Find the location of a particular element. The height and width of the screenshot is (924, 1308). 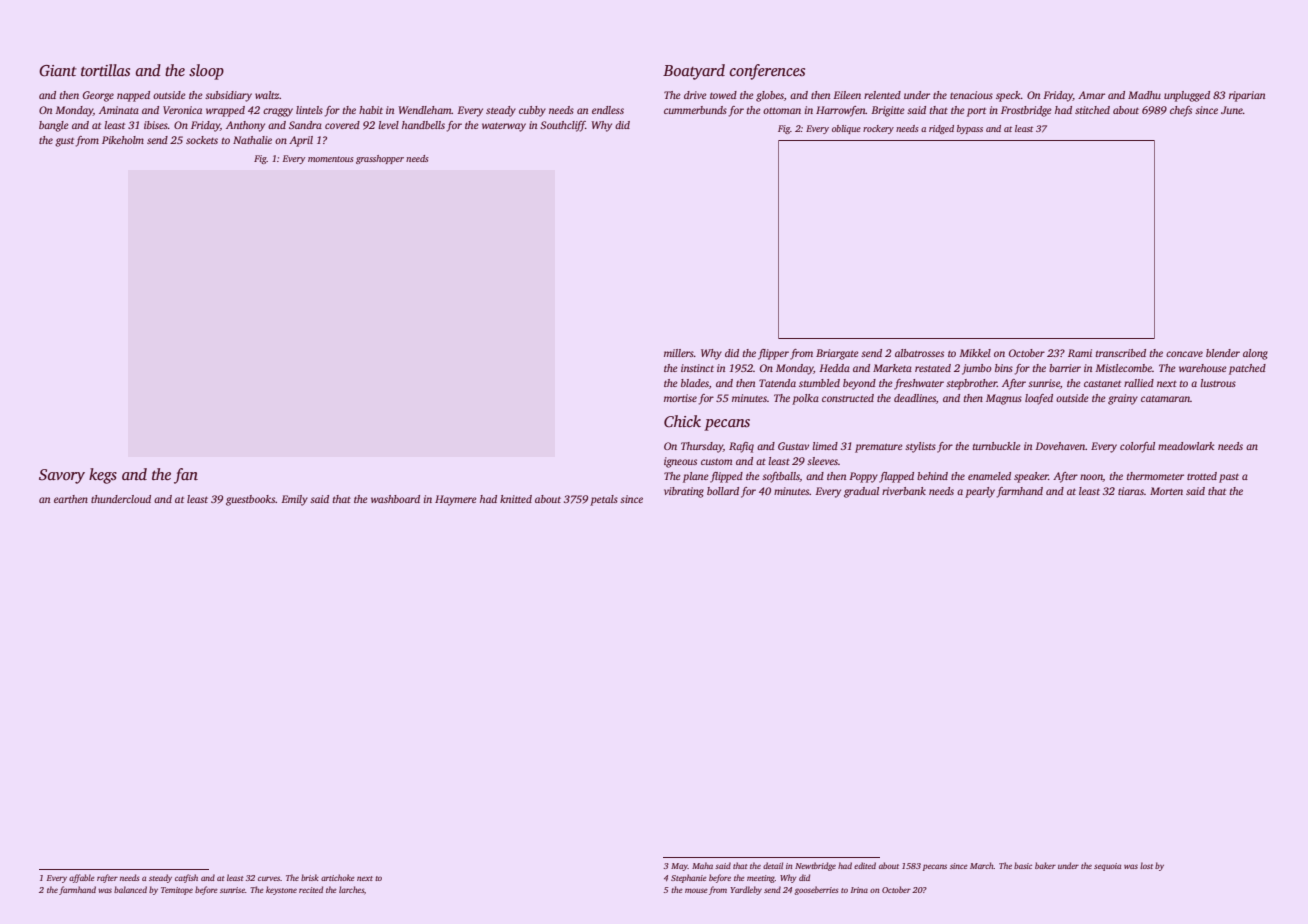

baker is located at coordinates (1045, 865).
